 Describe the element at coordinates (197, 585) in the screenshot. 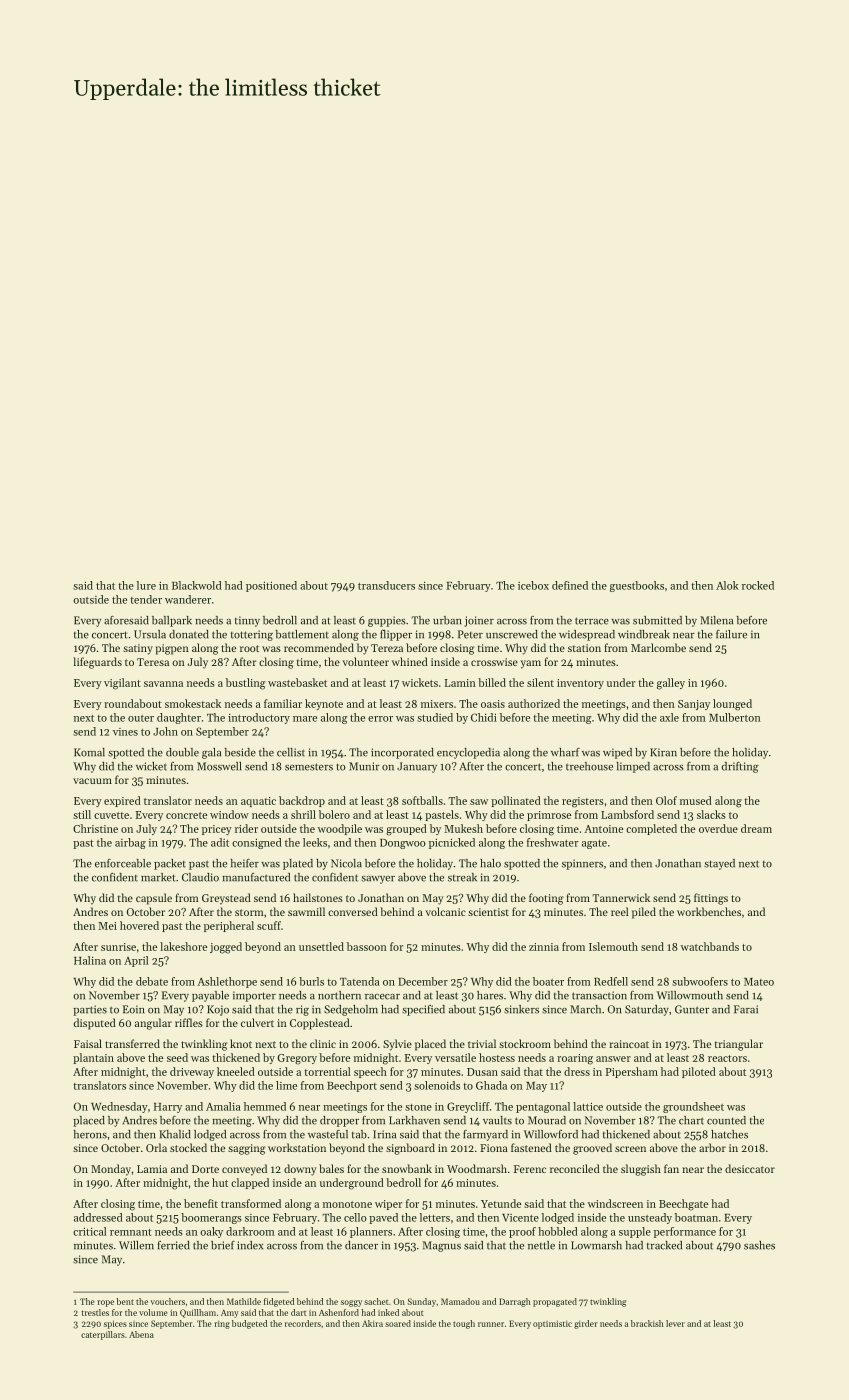

I see `Blackwold` at that location.
